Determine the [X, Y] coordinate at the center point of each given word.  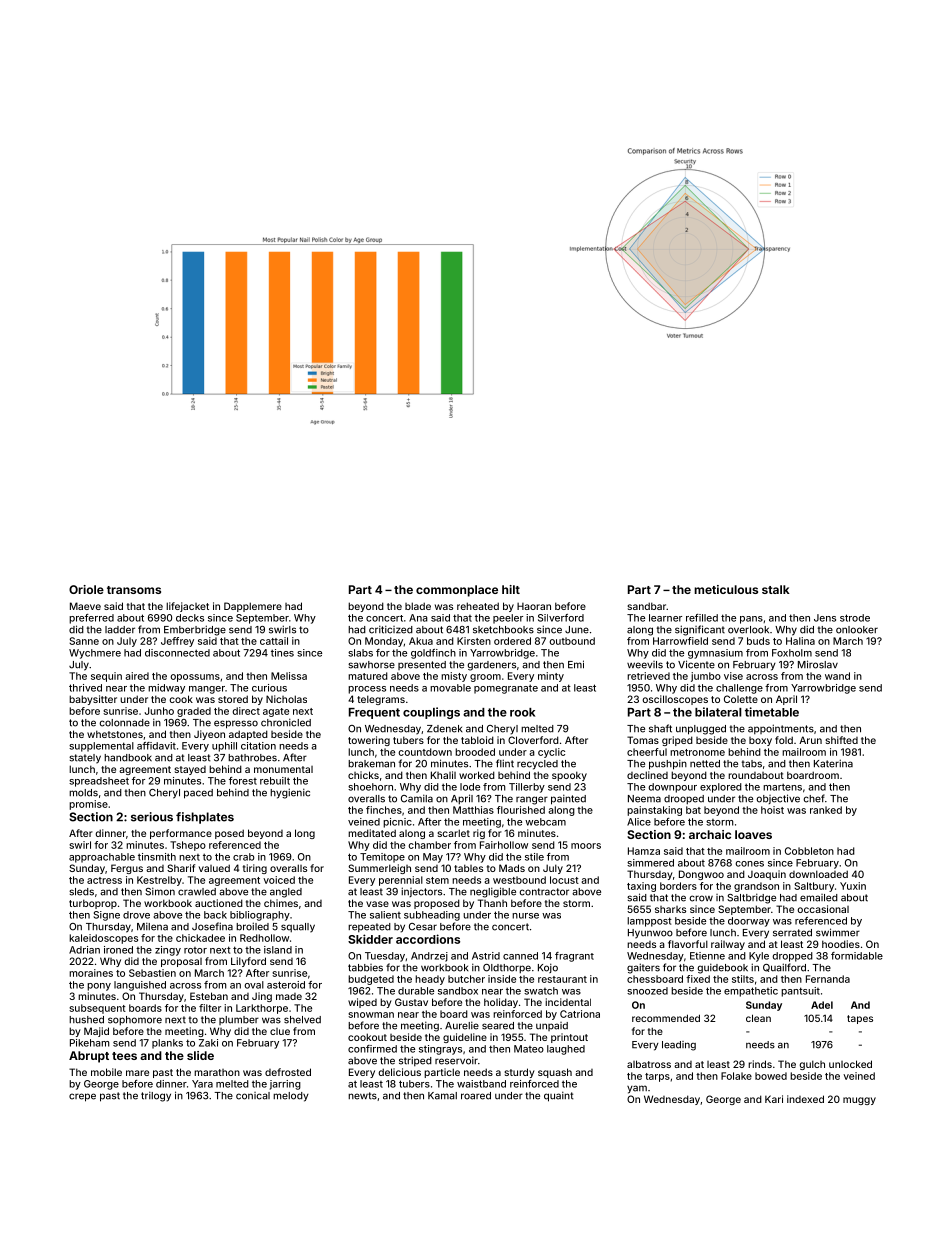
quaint [558, 1096]
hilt [511, 589]
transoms [134, 590]
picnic [397, 823]
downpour [672, 788]
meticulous [726, 589]
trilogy [156, 1096]
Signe [107, 916]
